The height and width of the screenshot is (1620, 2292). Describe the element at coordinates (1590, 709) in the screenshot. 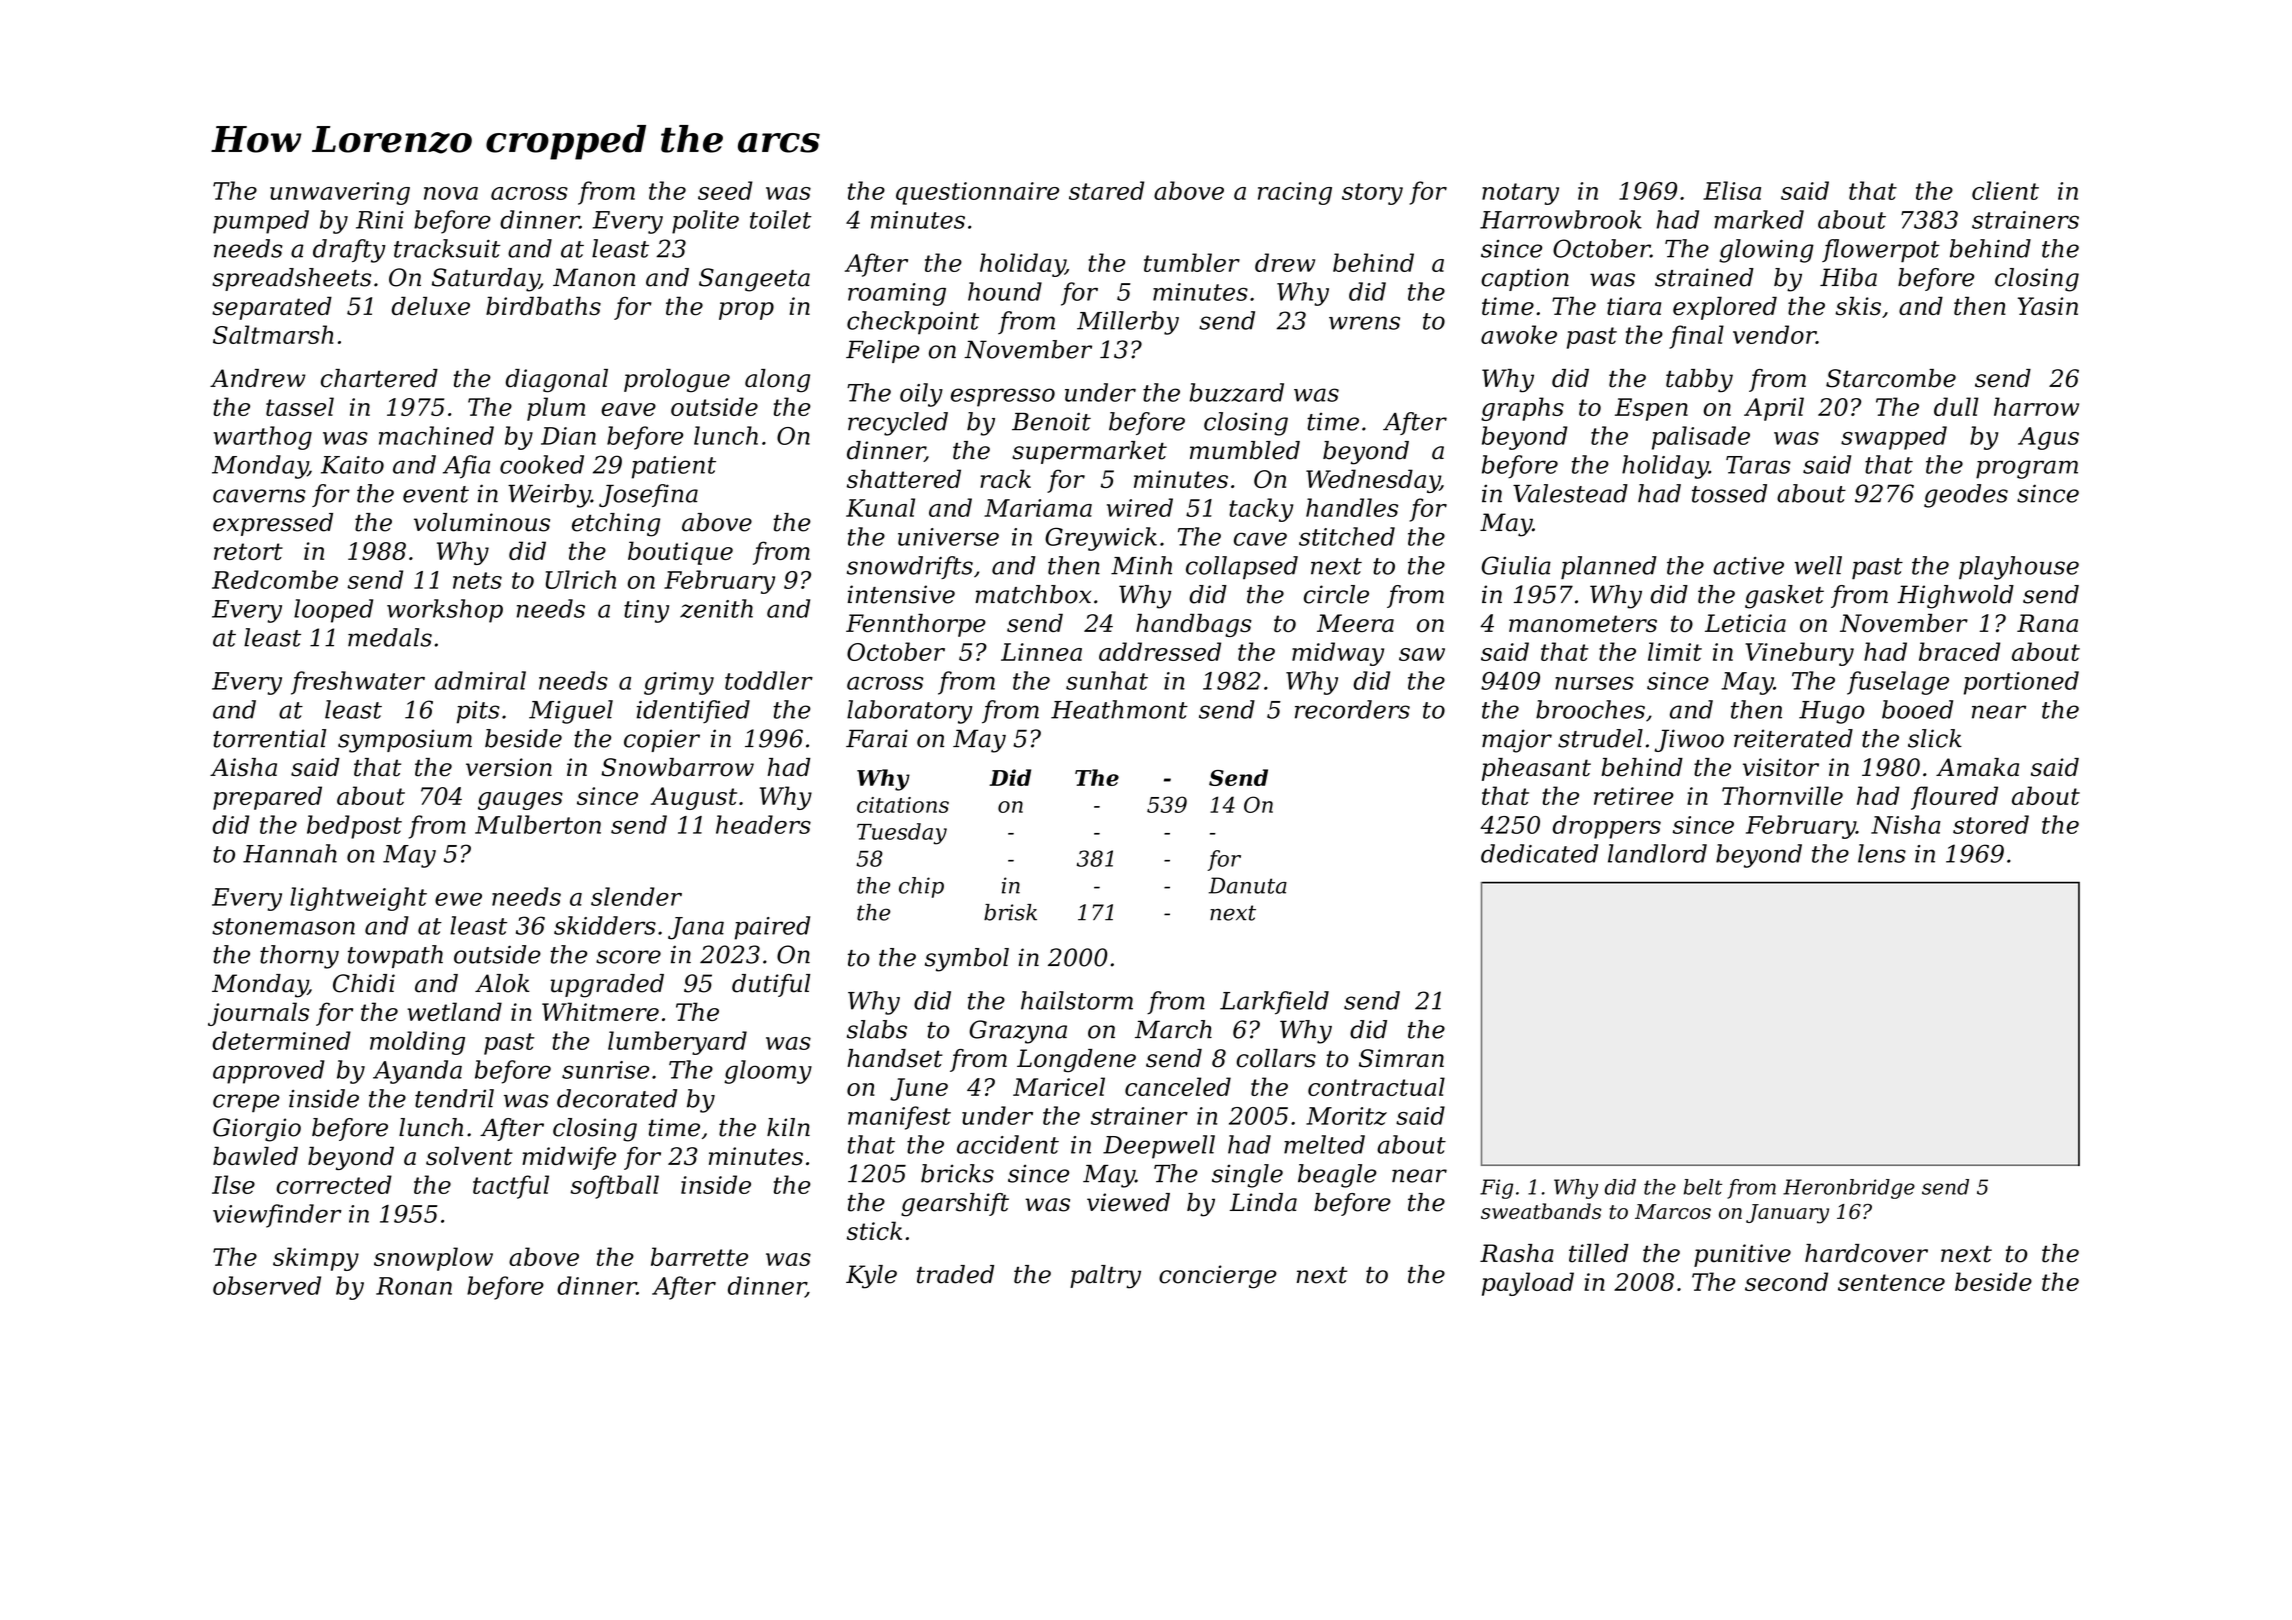

I see `brooches` at that location.
